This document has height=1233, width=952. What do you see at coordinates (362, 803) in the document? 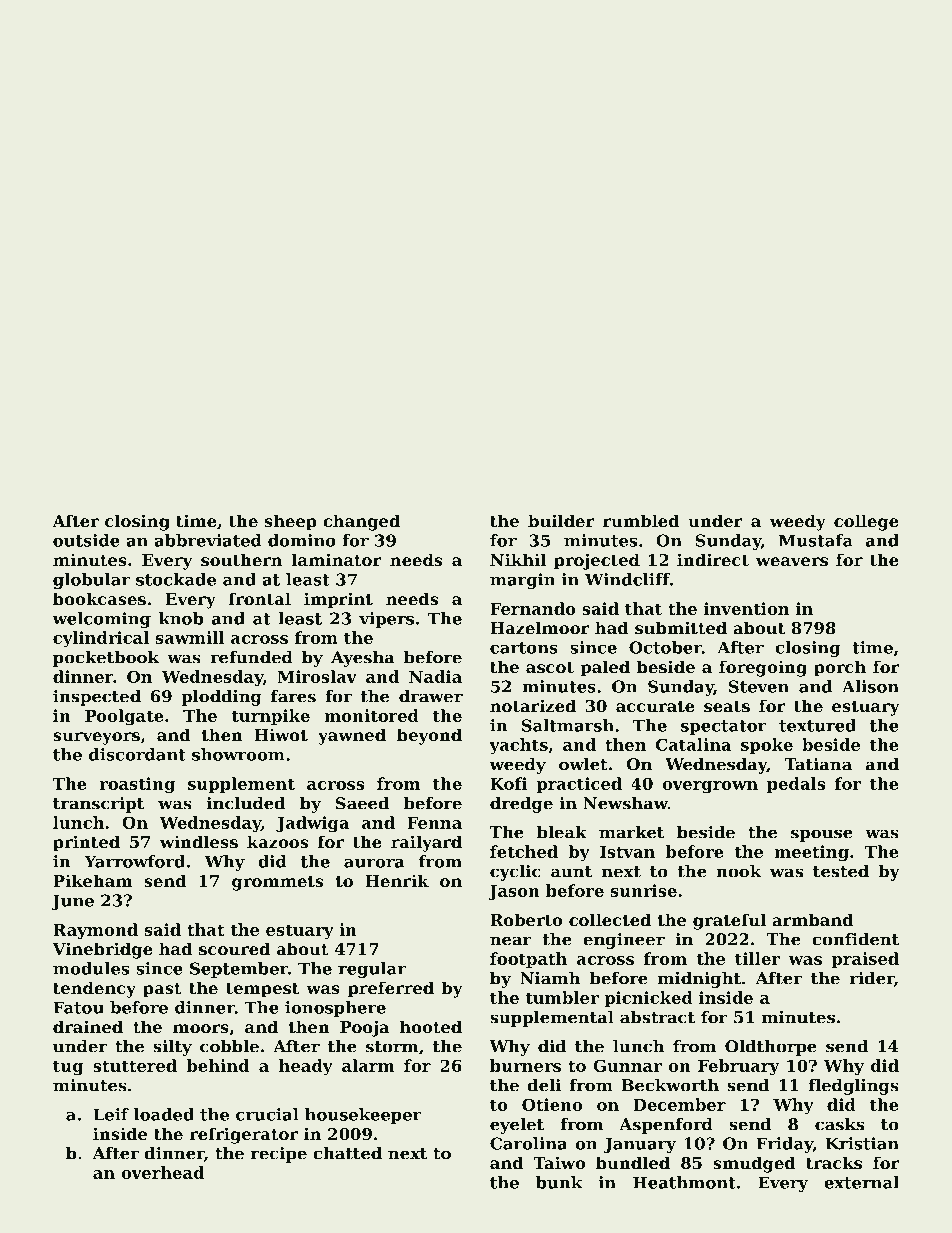
I see `Saeed` at bounding box center [362, 803].
